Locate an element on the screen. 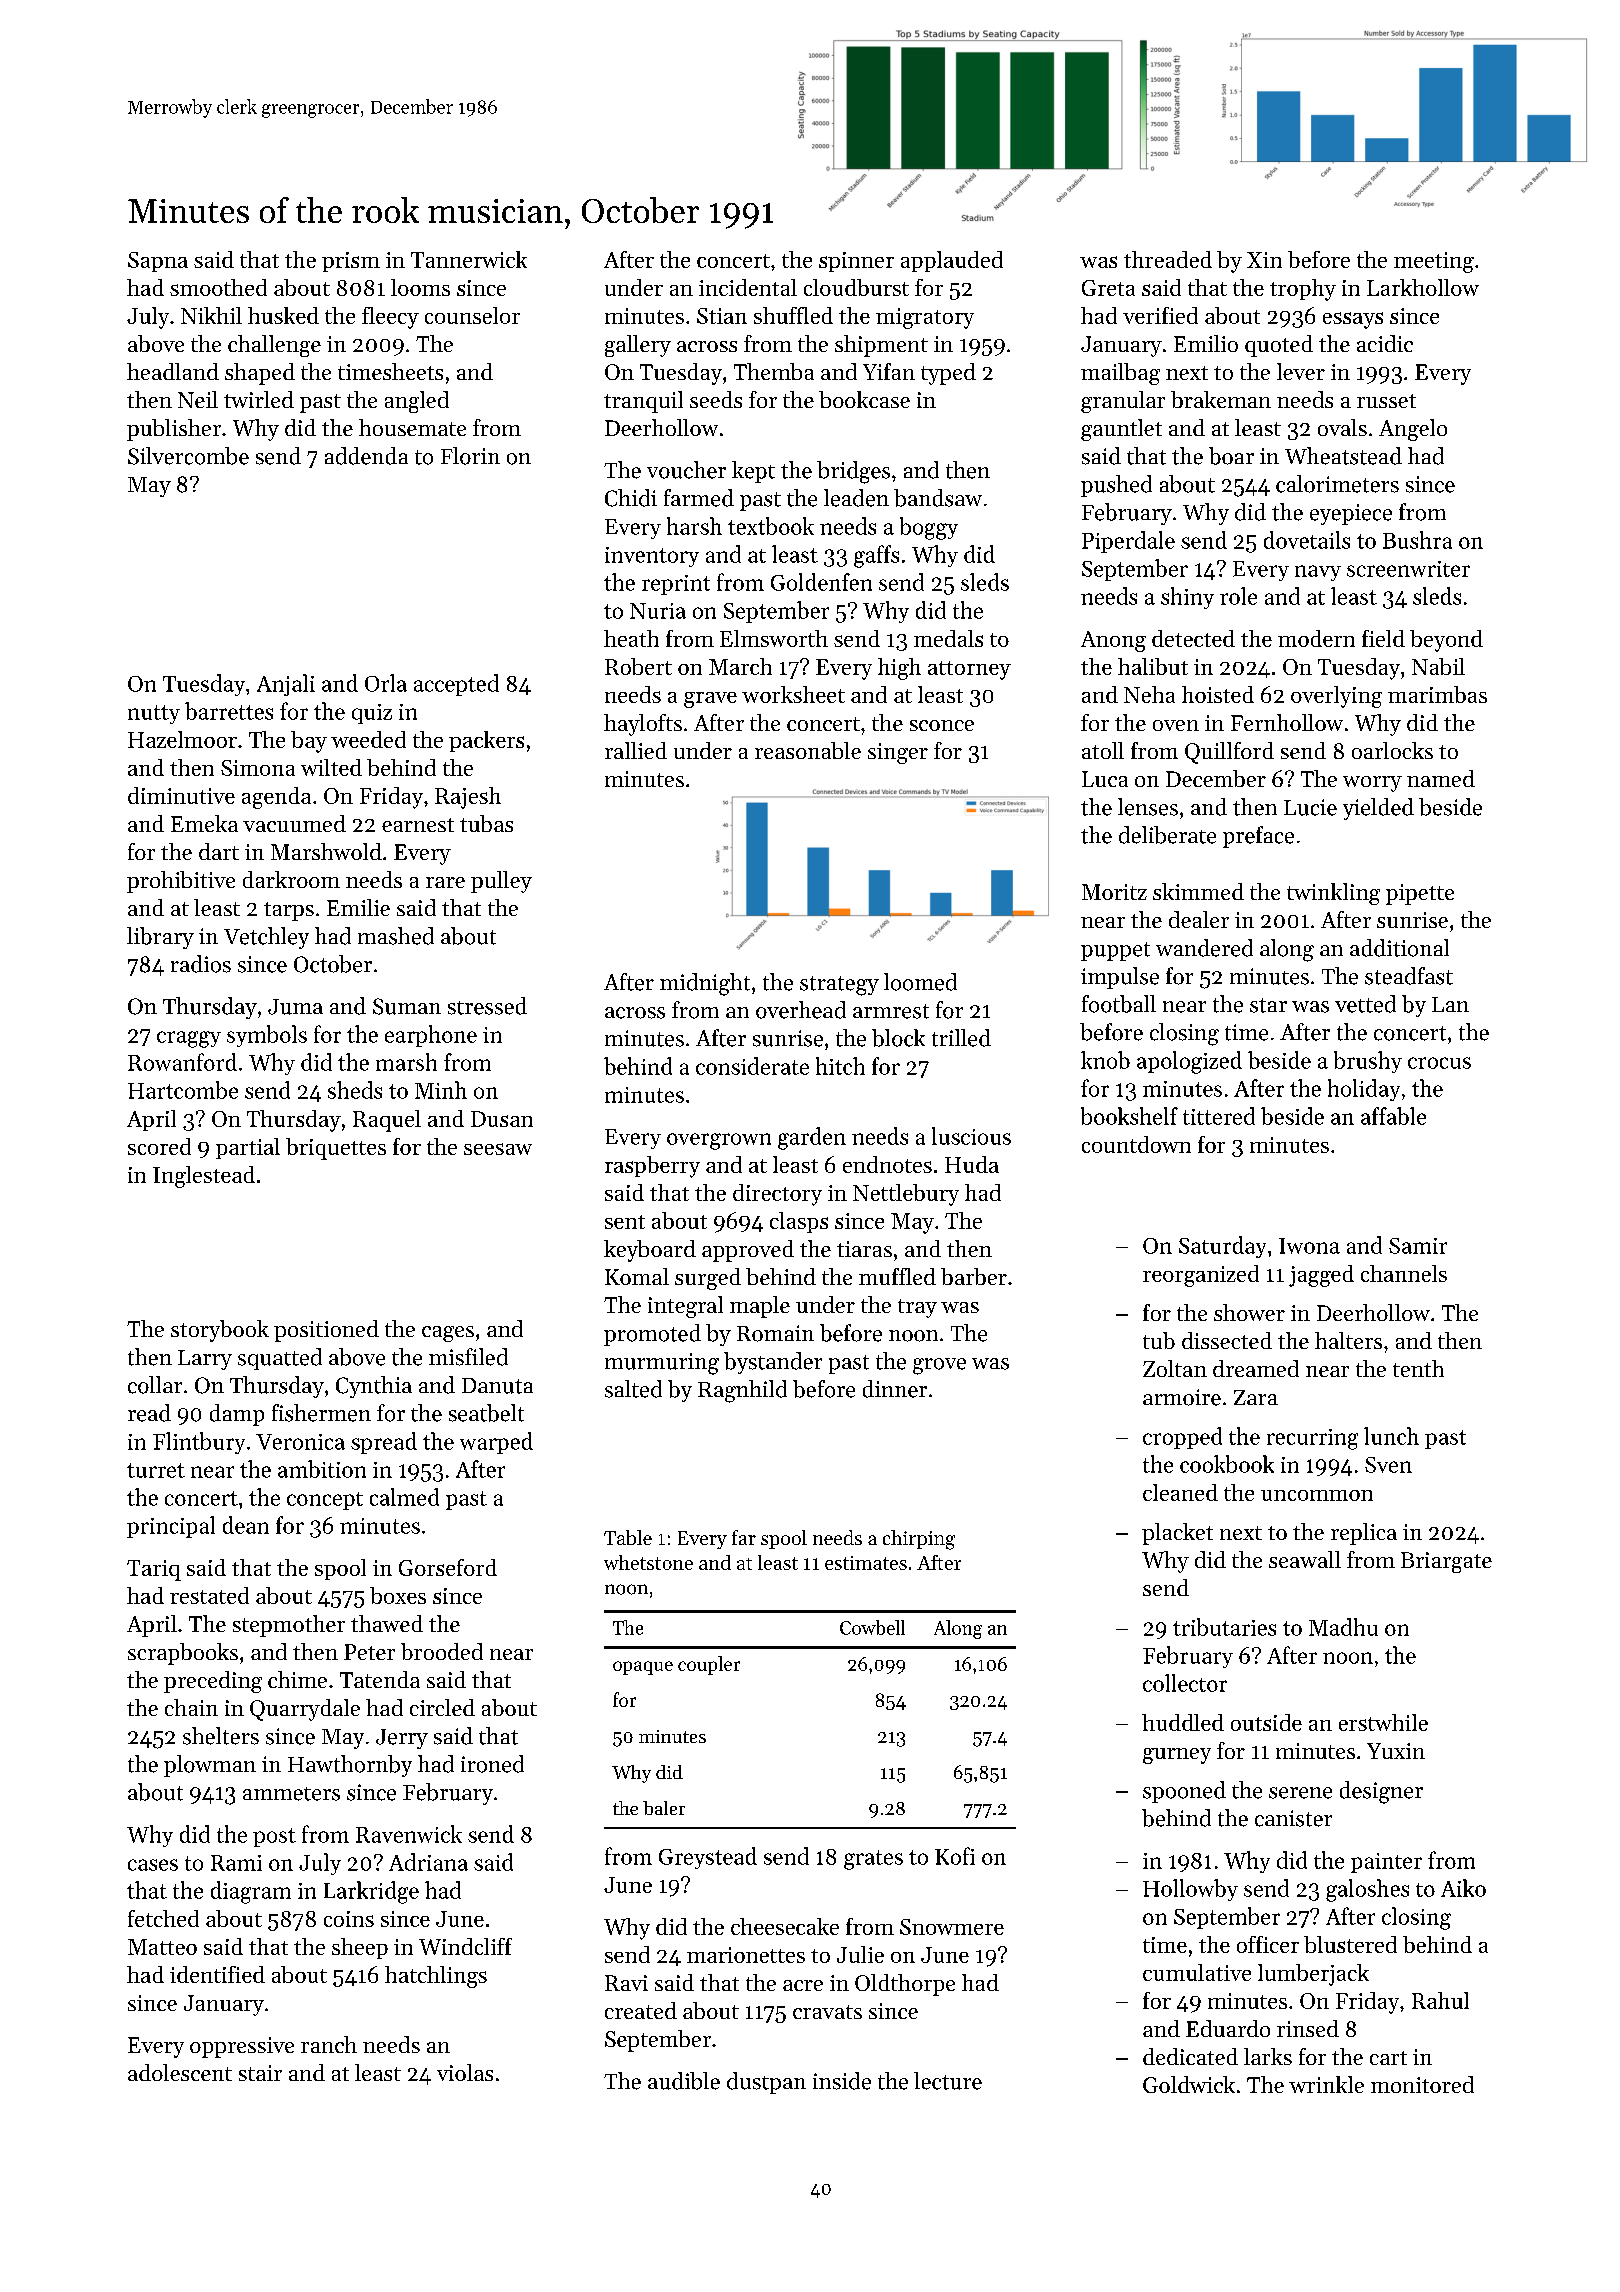 This screenshot has width=1620, height=2292. Goldwick is located at coordinates (1189, 2084).
